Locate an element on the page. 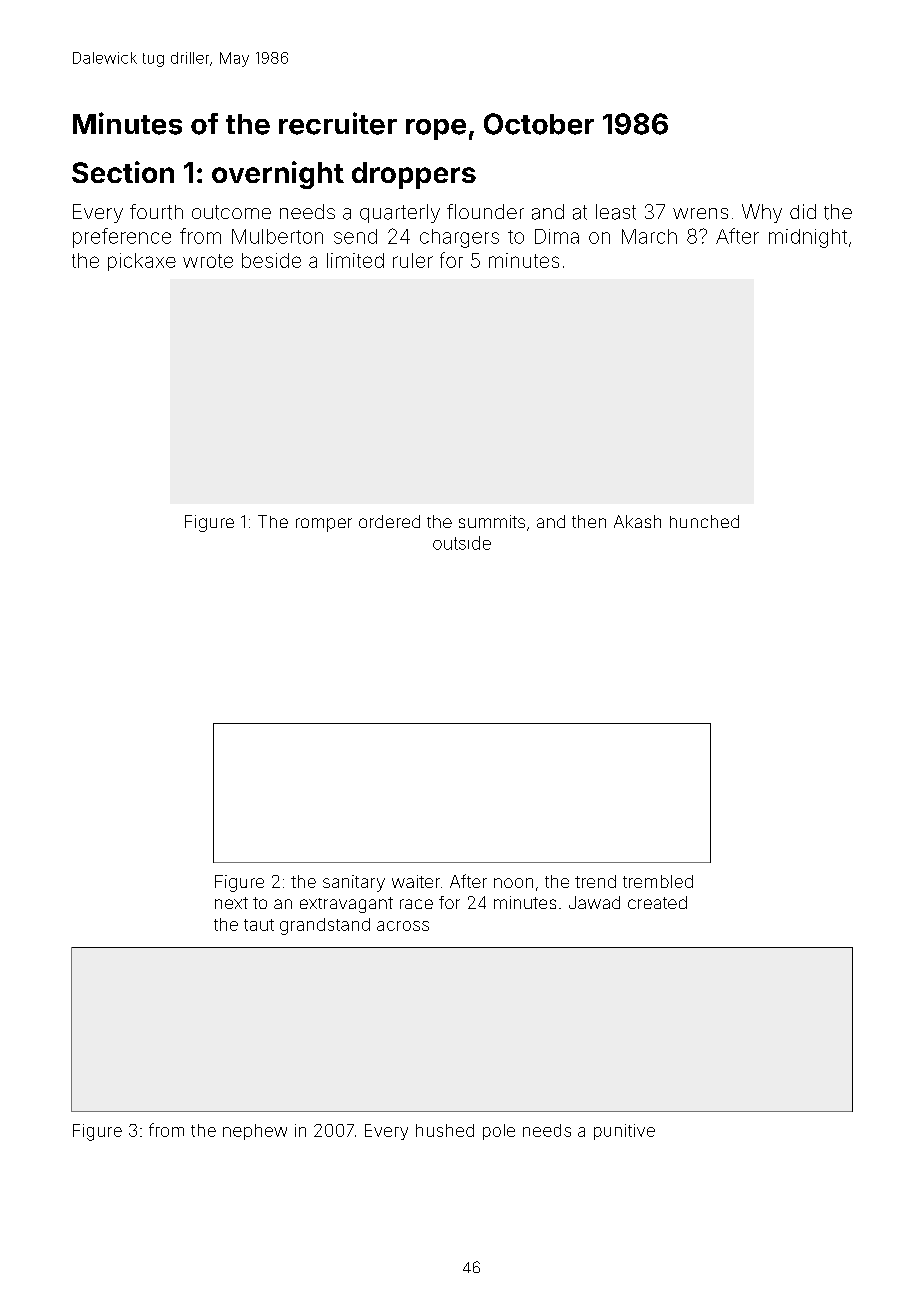  next is located at coordinates (231, 903).
